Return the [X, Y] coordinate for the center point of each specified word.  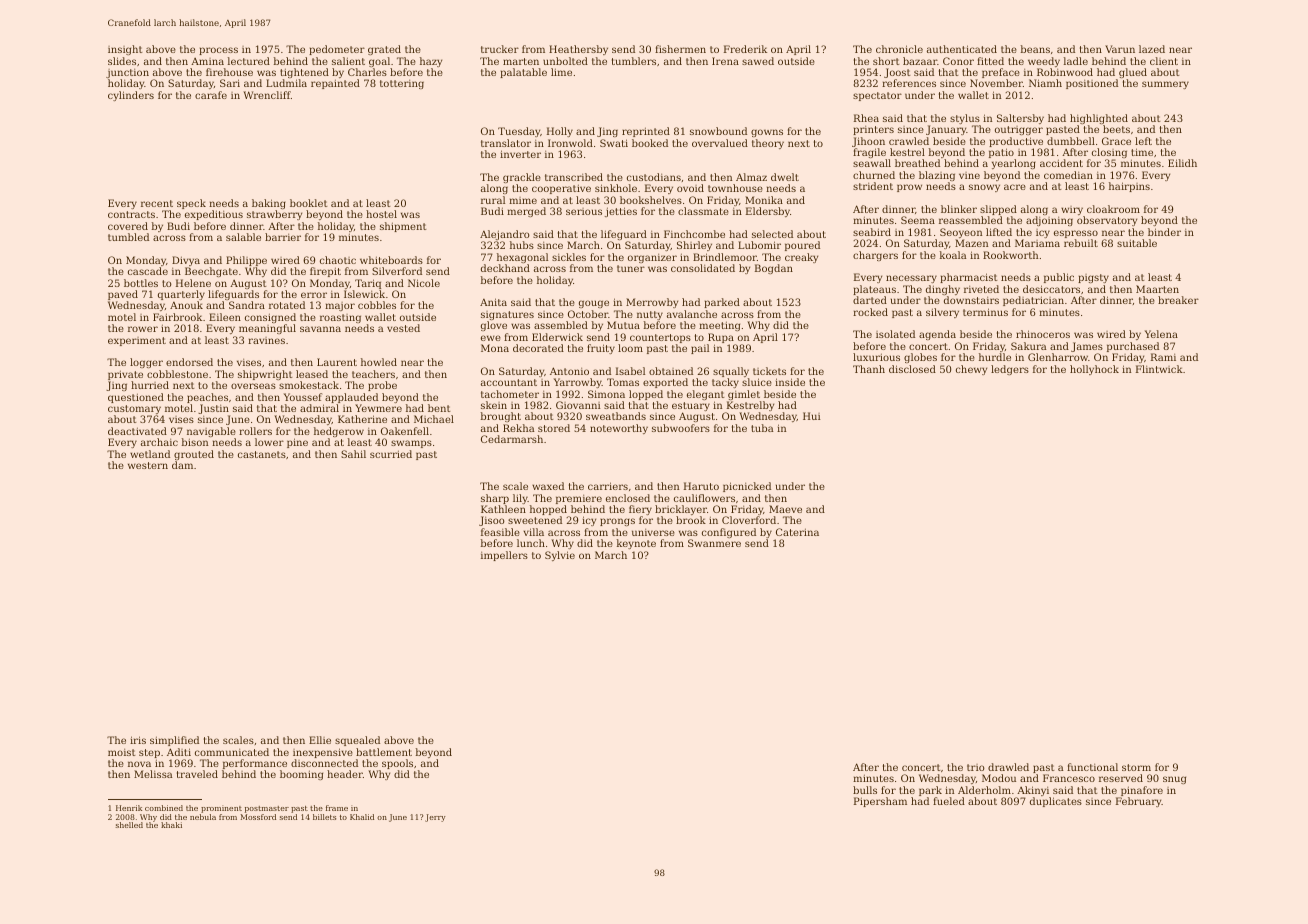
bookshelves [651, 200]
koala [953, 255]
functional [1092, 767]
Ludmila [286, 83]
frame [337, 808]
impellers [504, 556]
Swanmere [714, 543]
